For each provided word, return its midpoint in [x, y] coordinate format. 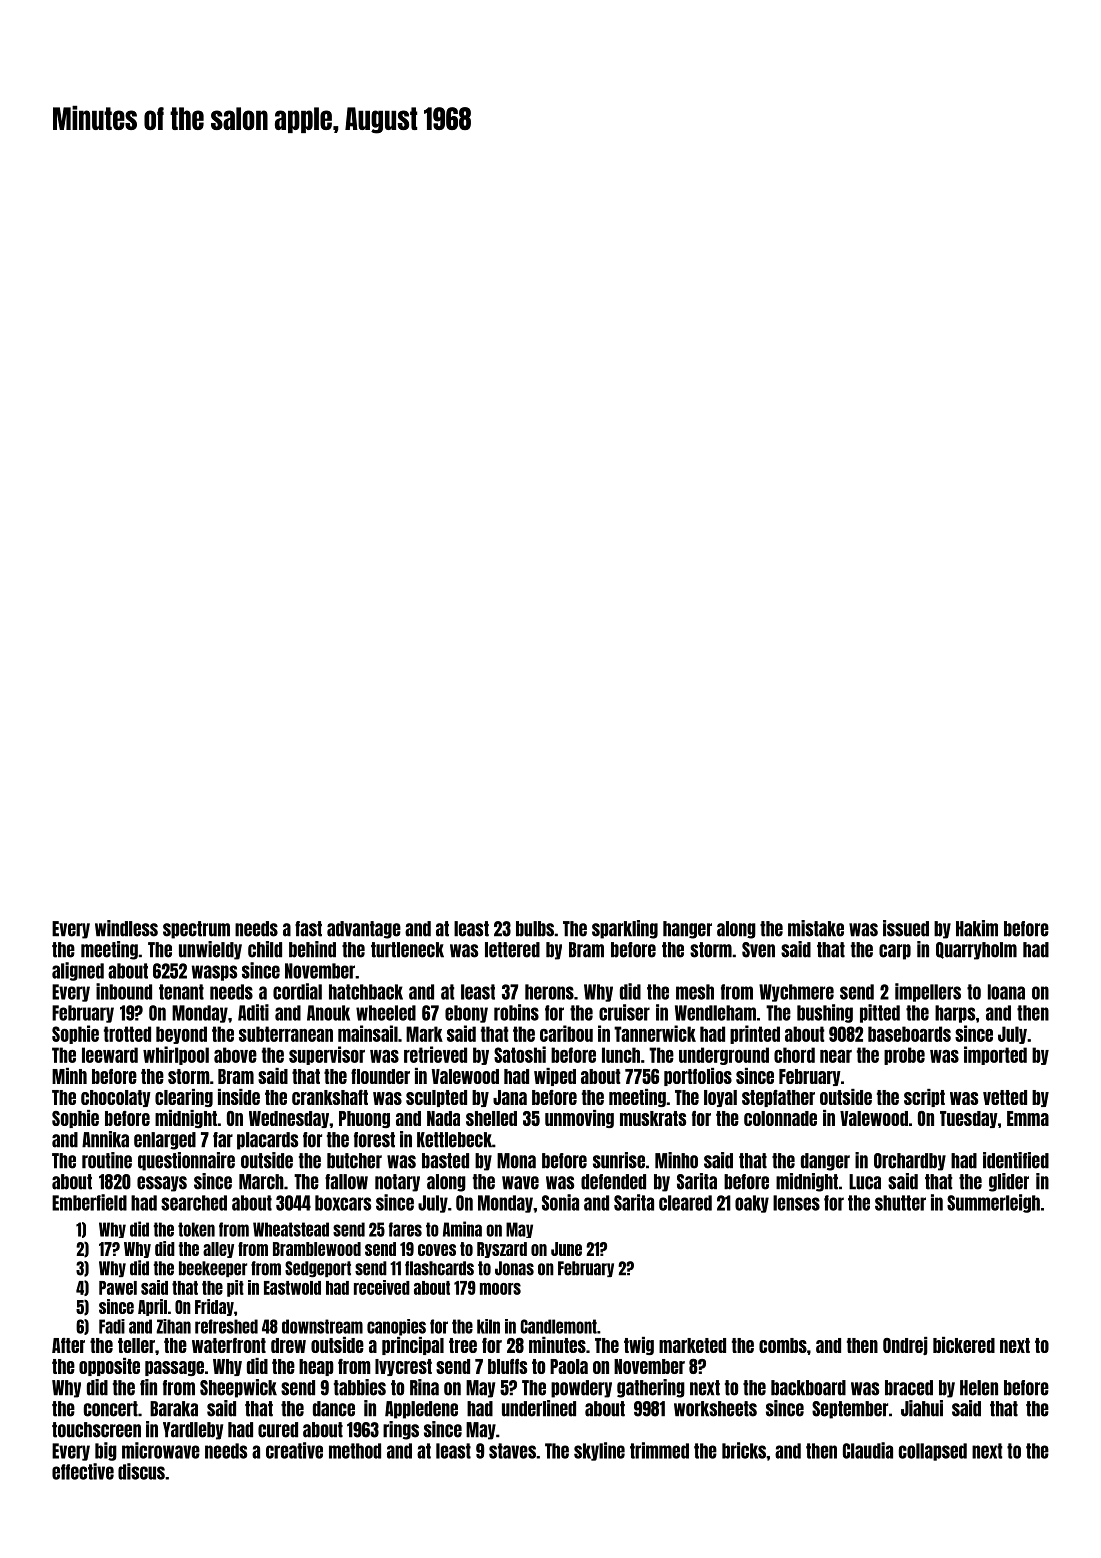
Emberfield [89, 1202]
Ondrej [905, 1346]
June [566, 1249]
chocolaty [116, 1098]
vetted [1005, 1097]
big [106, 1451]
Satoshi [520, 1054]
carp [895, 952]
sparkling [625, 929]
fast [308, 929]
